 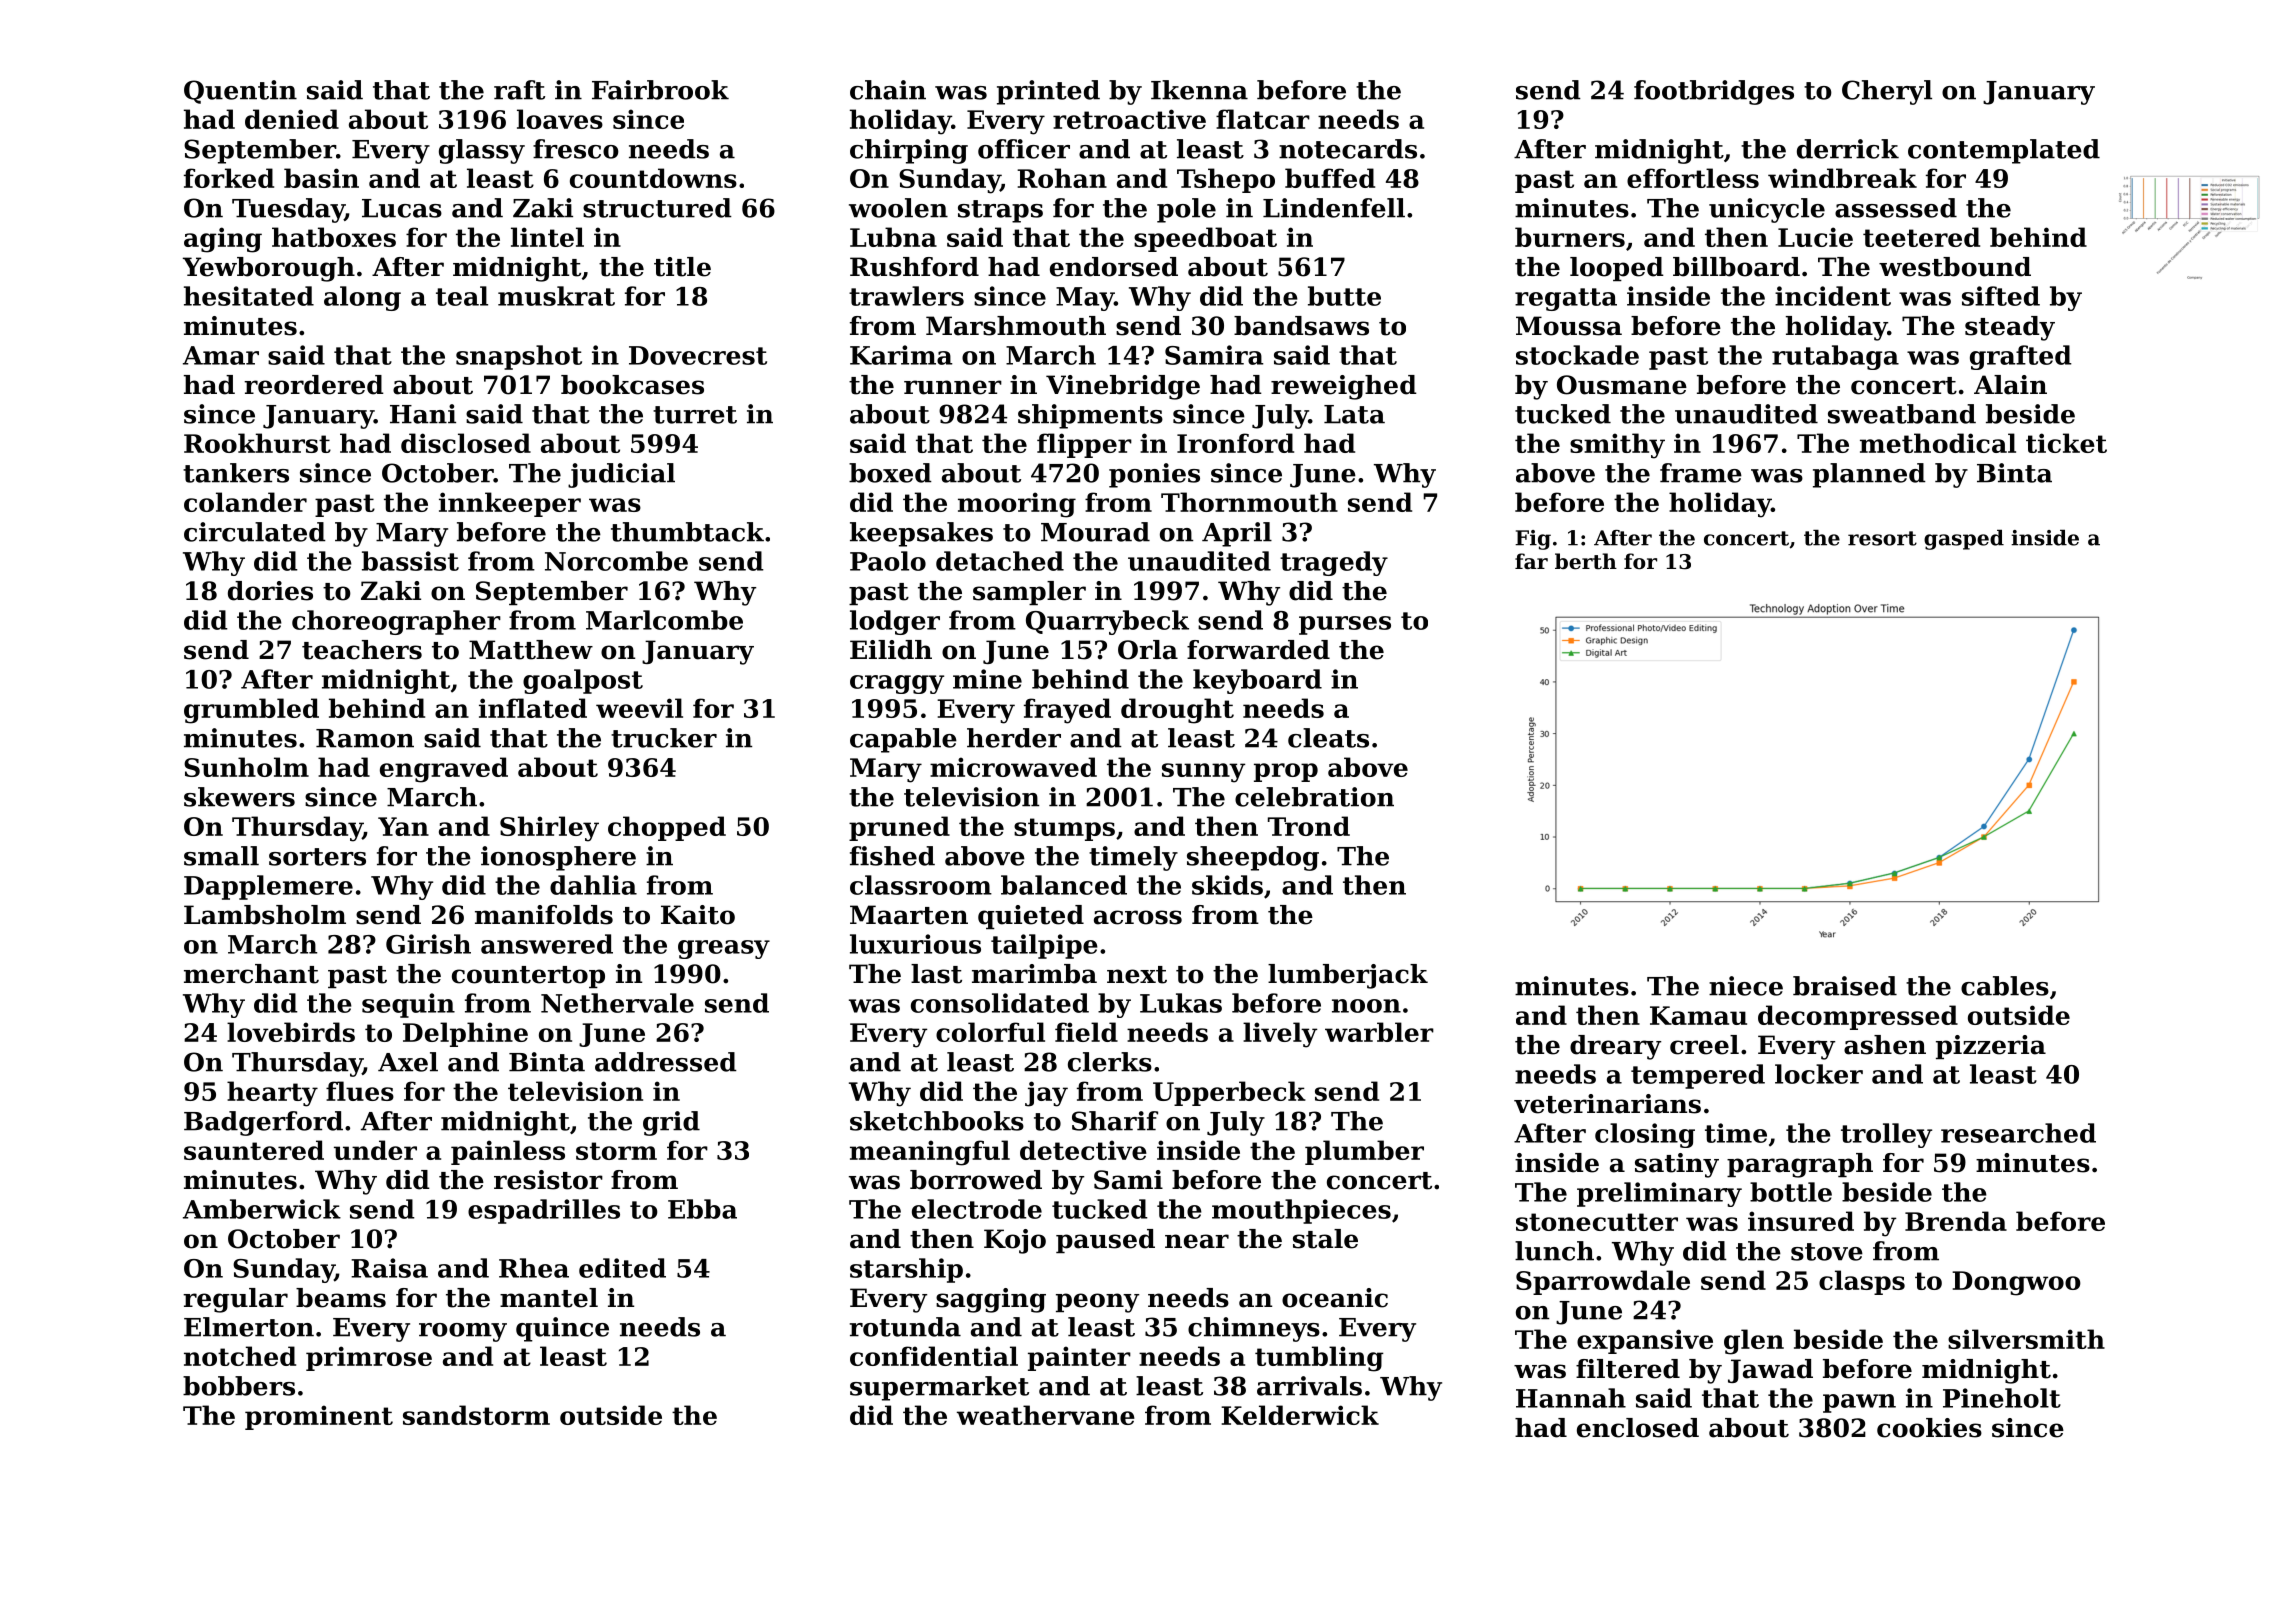 What do you see at coordinates (1328, 738) in the document?
I see `cleats` at bounding box center [1328, 738].
